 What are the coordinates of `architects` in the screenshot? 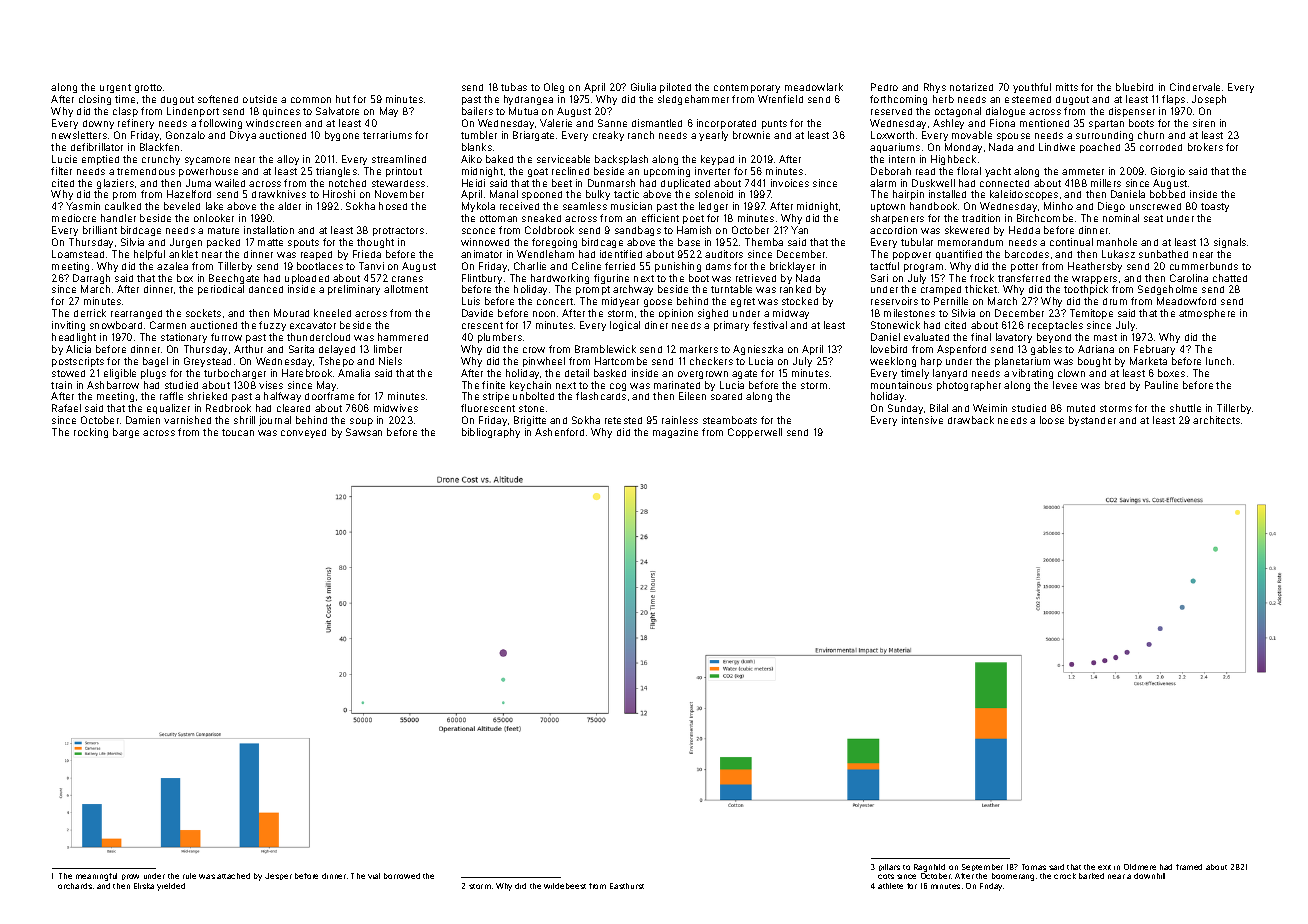 It's located at (1216, 420).
